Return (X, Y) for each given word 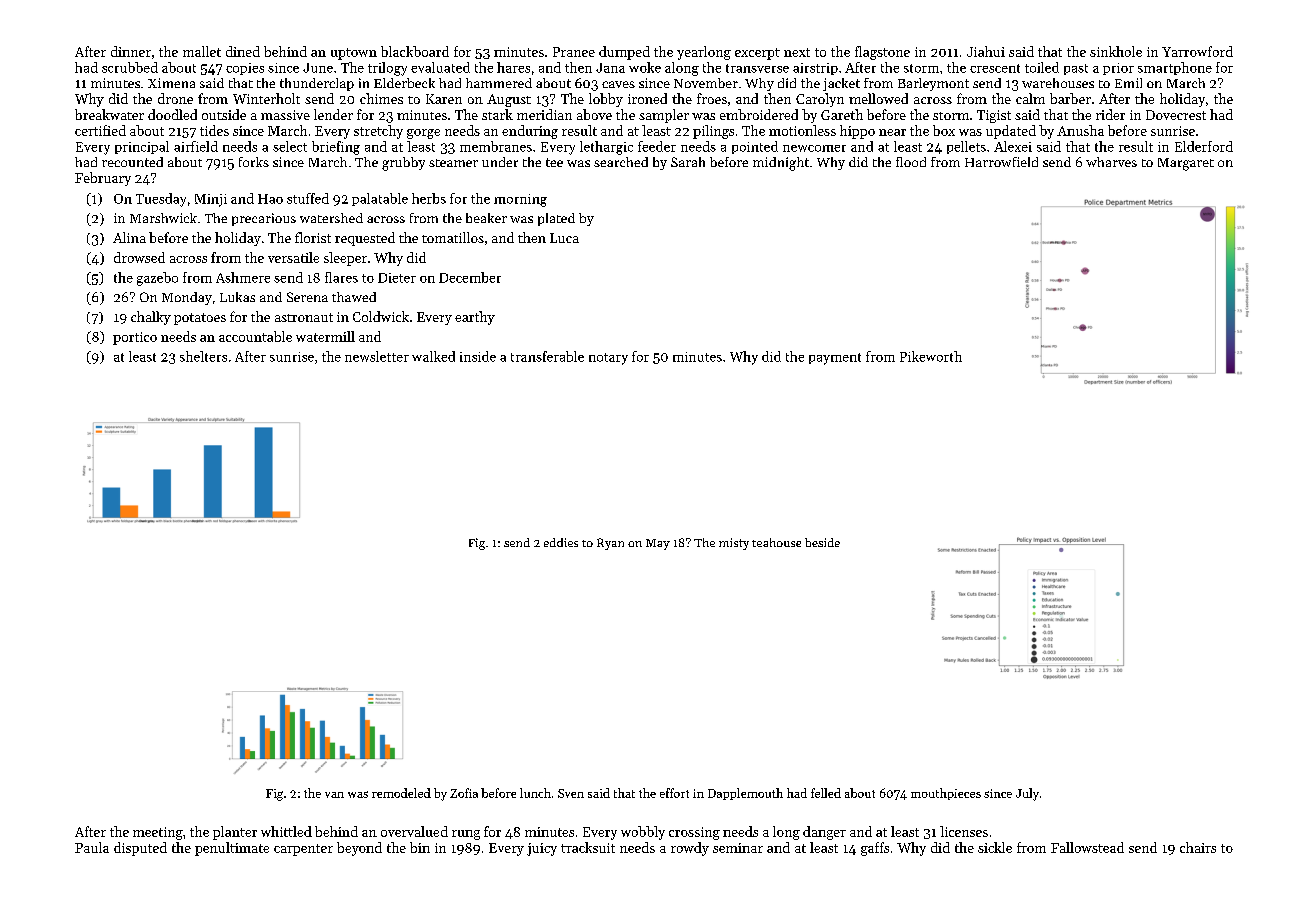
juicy (542, 849)
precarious (264, 219)
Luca (564, 238)
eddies (561, 542)
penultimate (232, 849)
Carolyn (820, 100)
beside (822, 542)
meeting (158, 833)
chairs (1198, 847)
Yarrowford (1197, 51)
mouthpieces (946, 794)
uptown (354, 54)
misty (734, 544)
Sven (571, 793)
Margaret (1186, 164)
